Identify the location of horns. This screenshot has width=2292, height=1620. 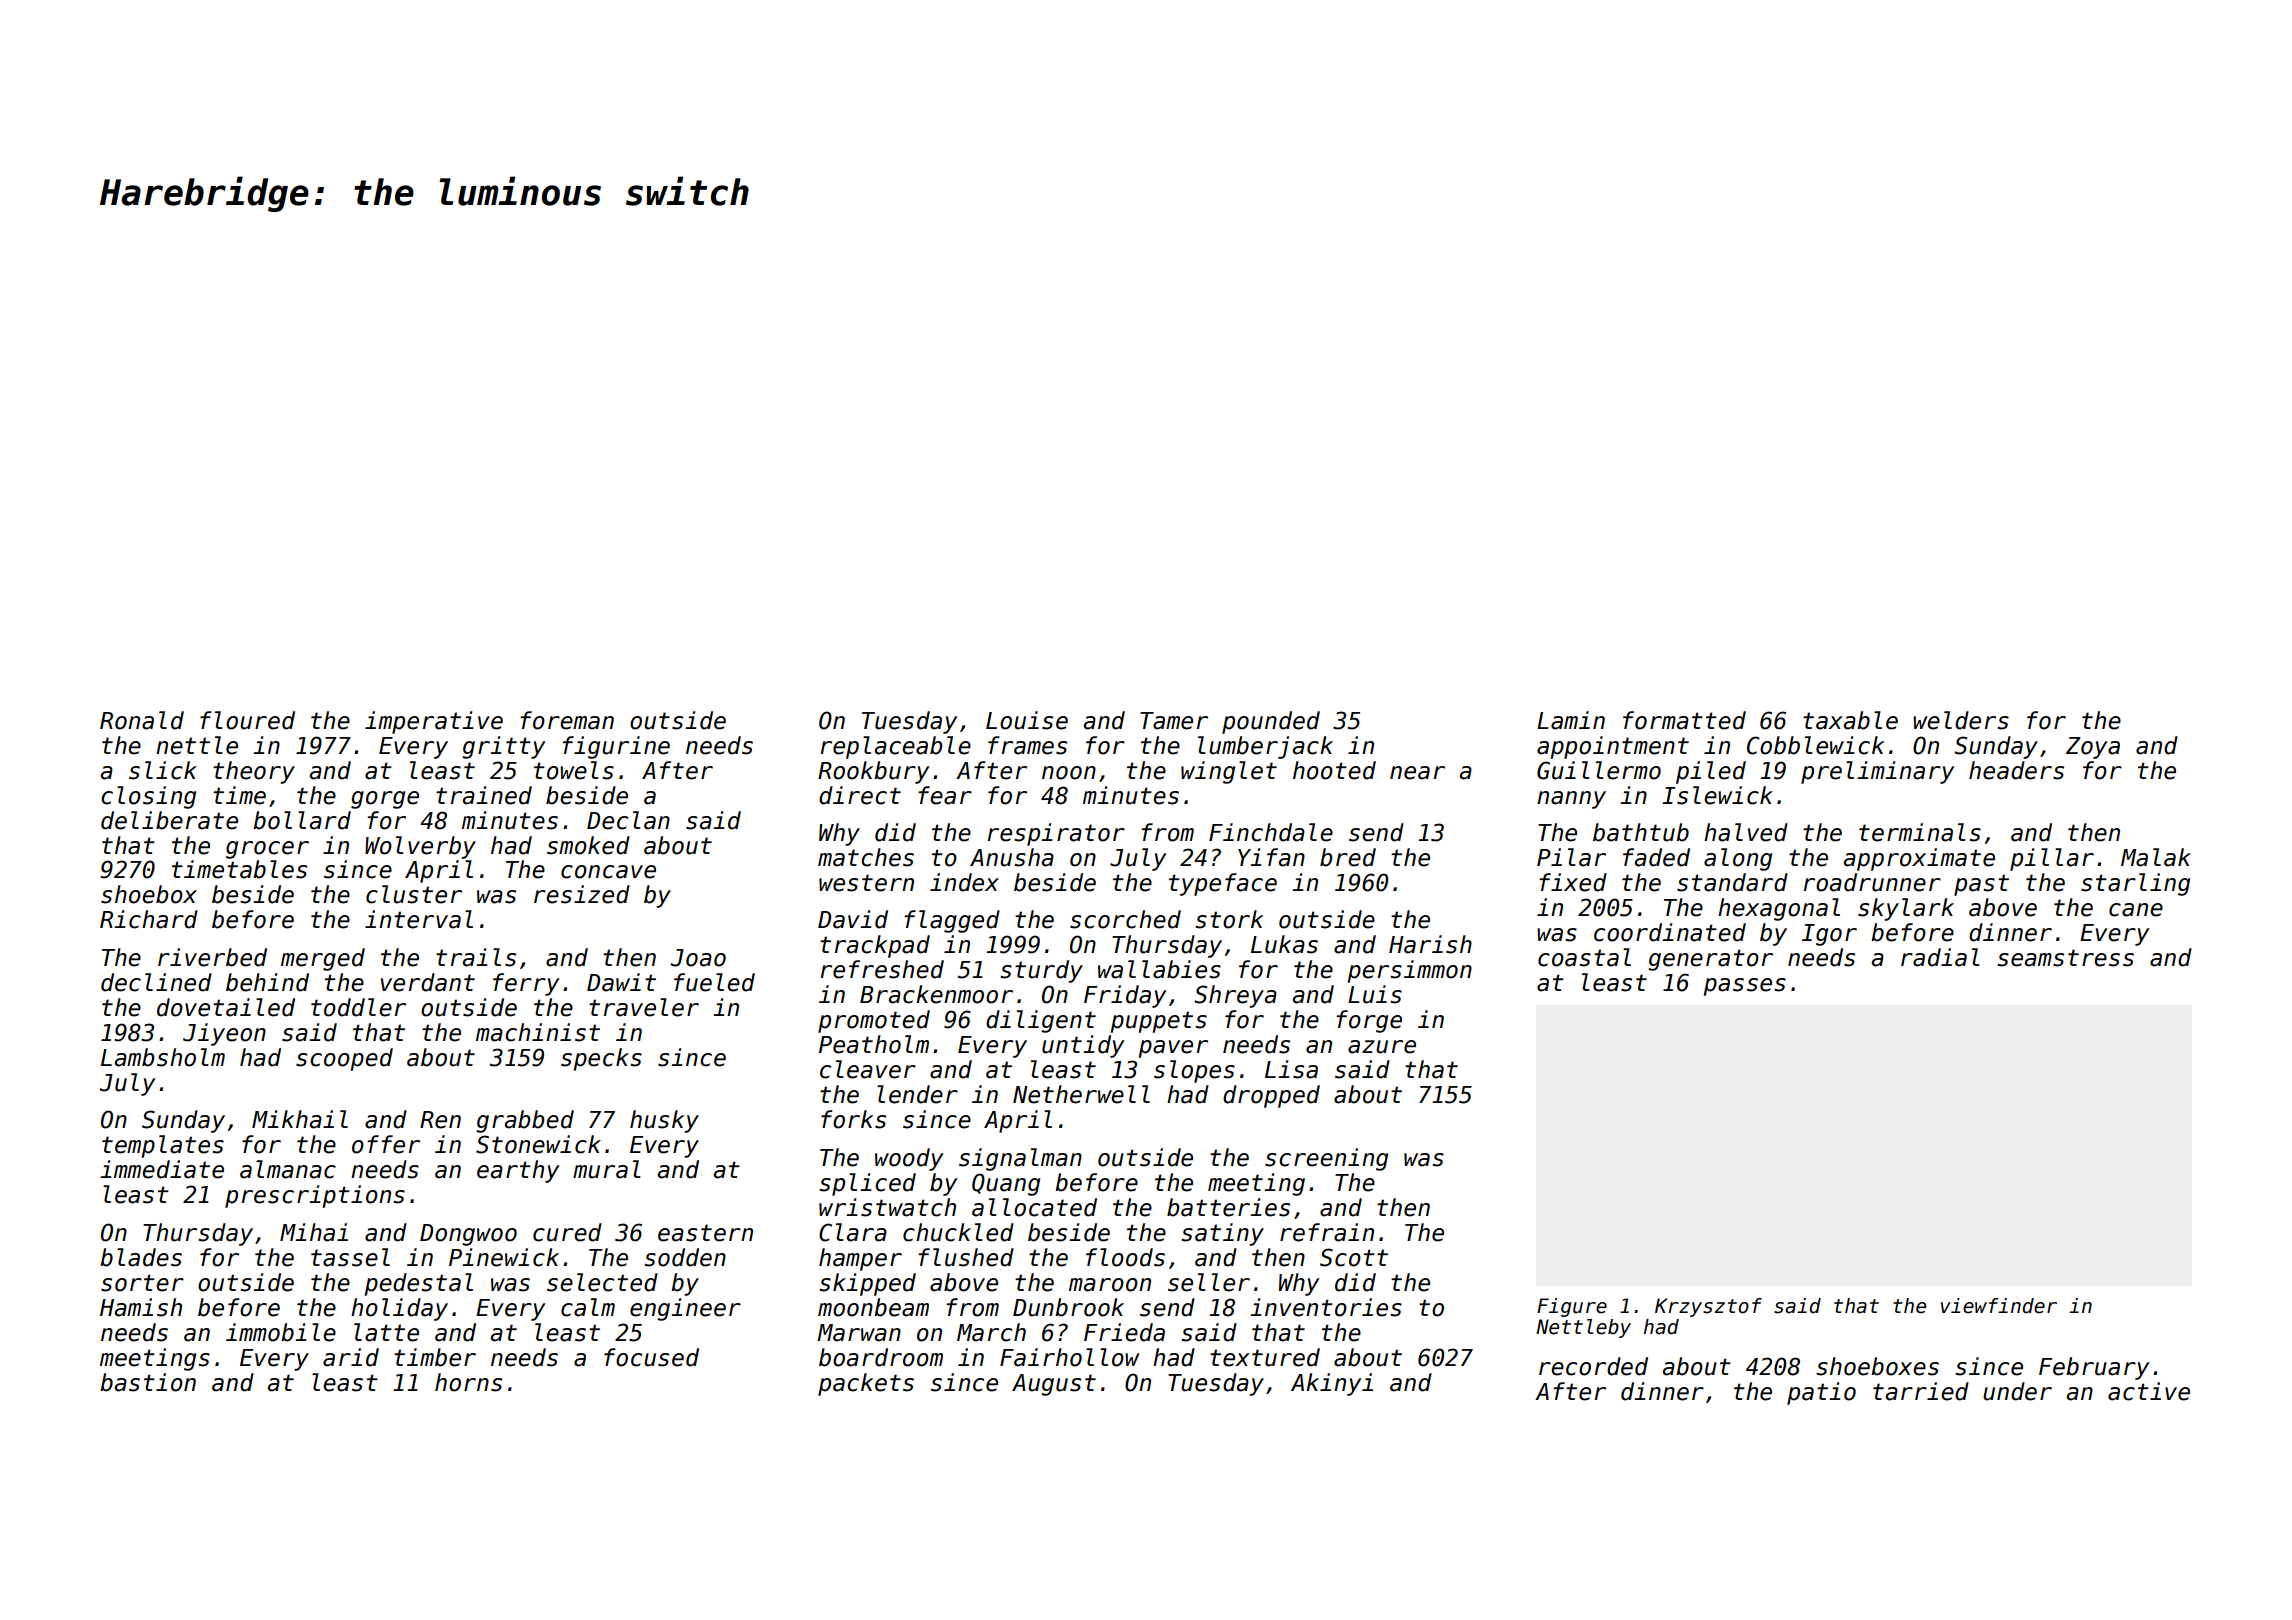
(468, 1382).
